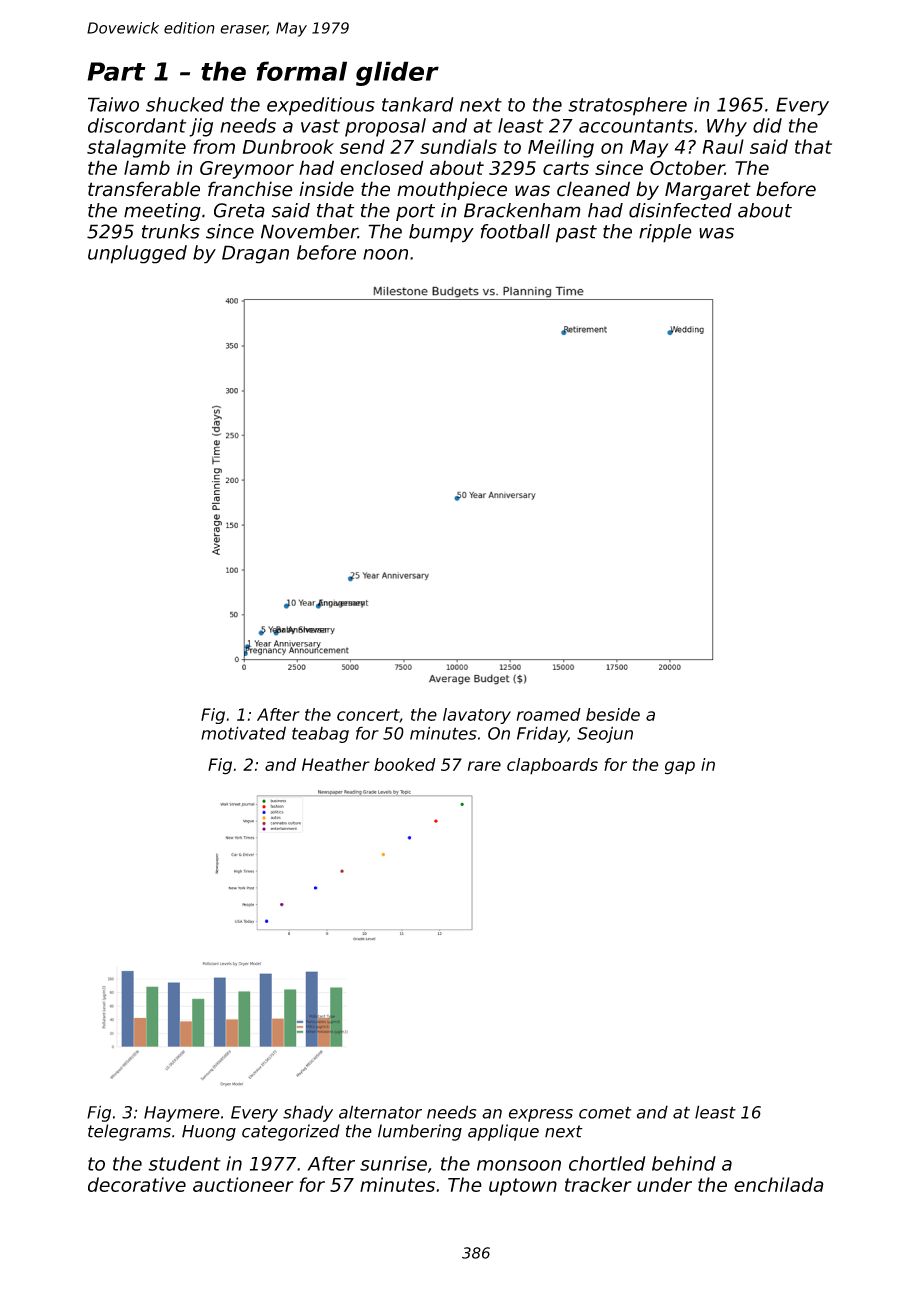 Image resolution: width=924 pixels, height=1311 pixels. Describe the element at coordinates (613, 714) in the screenshot. I see `beside` at that location.
